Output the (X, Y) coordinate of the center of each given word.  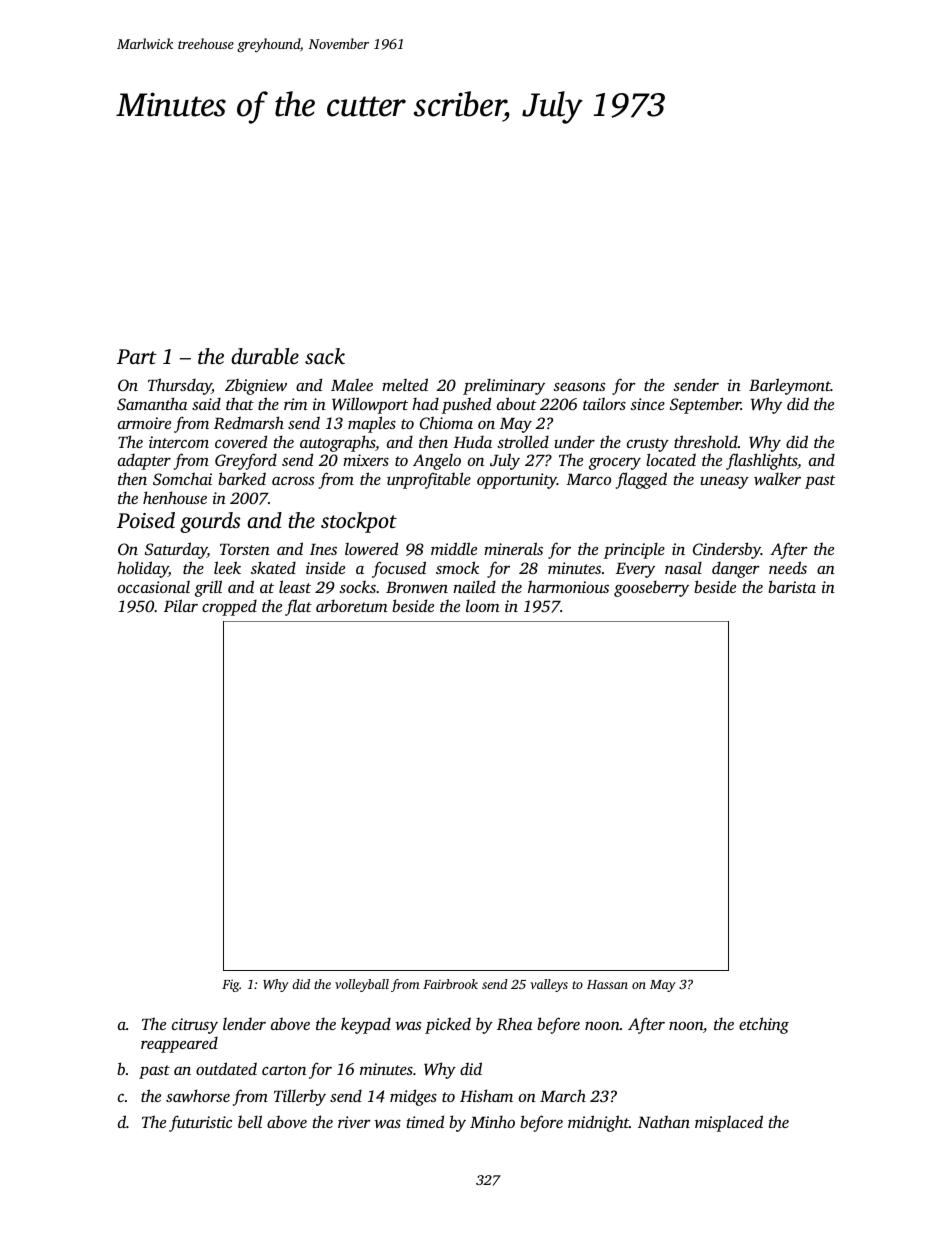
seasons (579, 386)
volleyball (362, 985)
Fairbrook (450, 984)
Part (137, 356)
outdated (226, 1068)
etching (764, 1025)
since (647, 404)
